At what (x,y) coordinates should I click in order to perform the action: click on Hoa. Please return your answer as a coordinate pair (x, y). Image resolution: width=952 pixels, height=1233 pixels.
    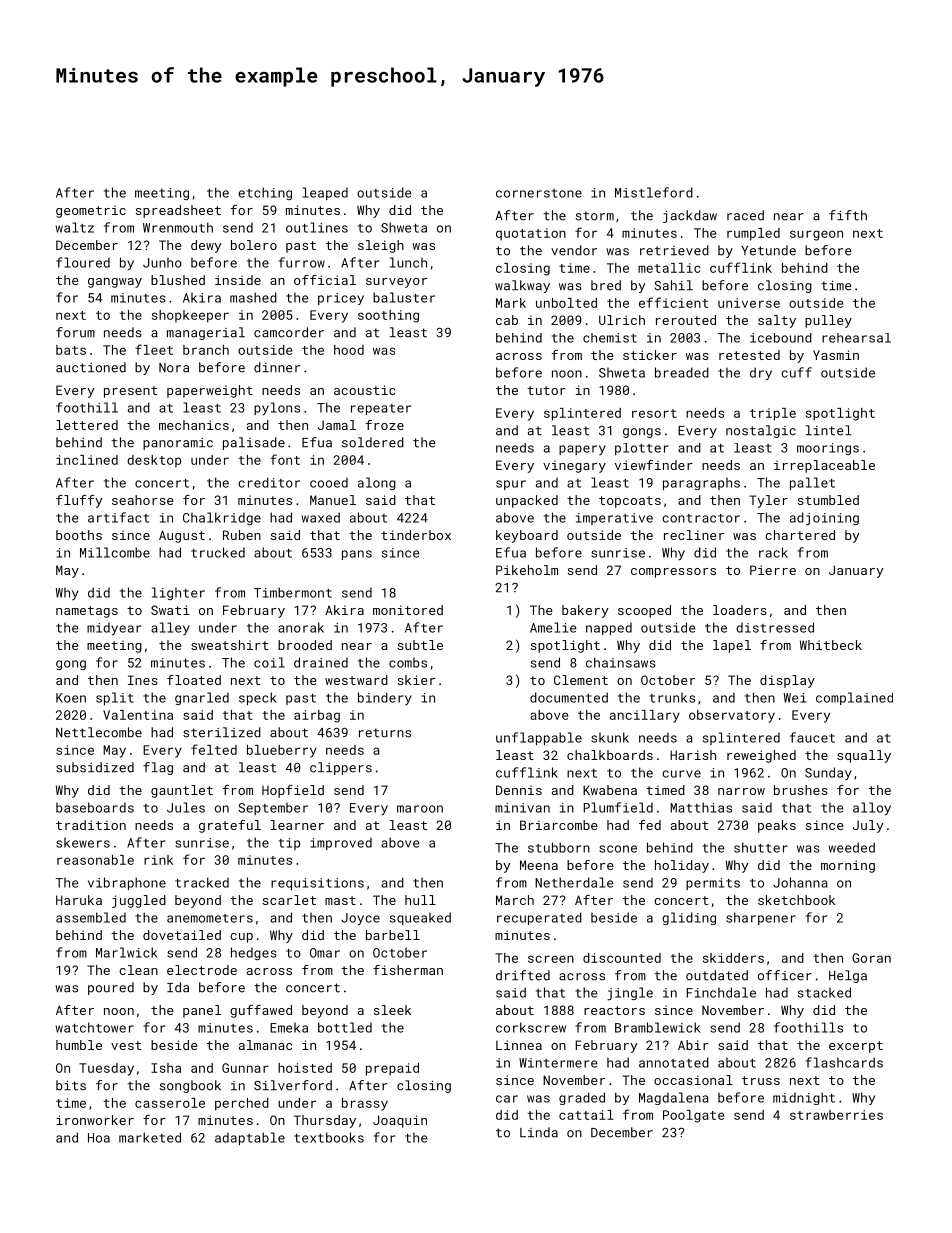
    Looking at the image, I should click on (99, 1138).
